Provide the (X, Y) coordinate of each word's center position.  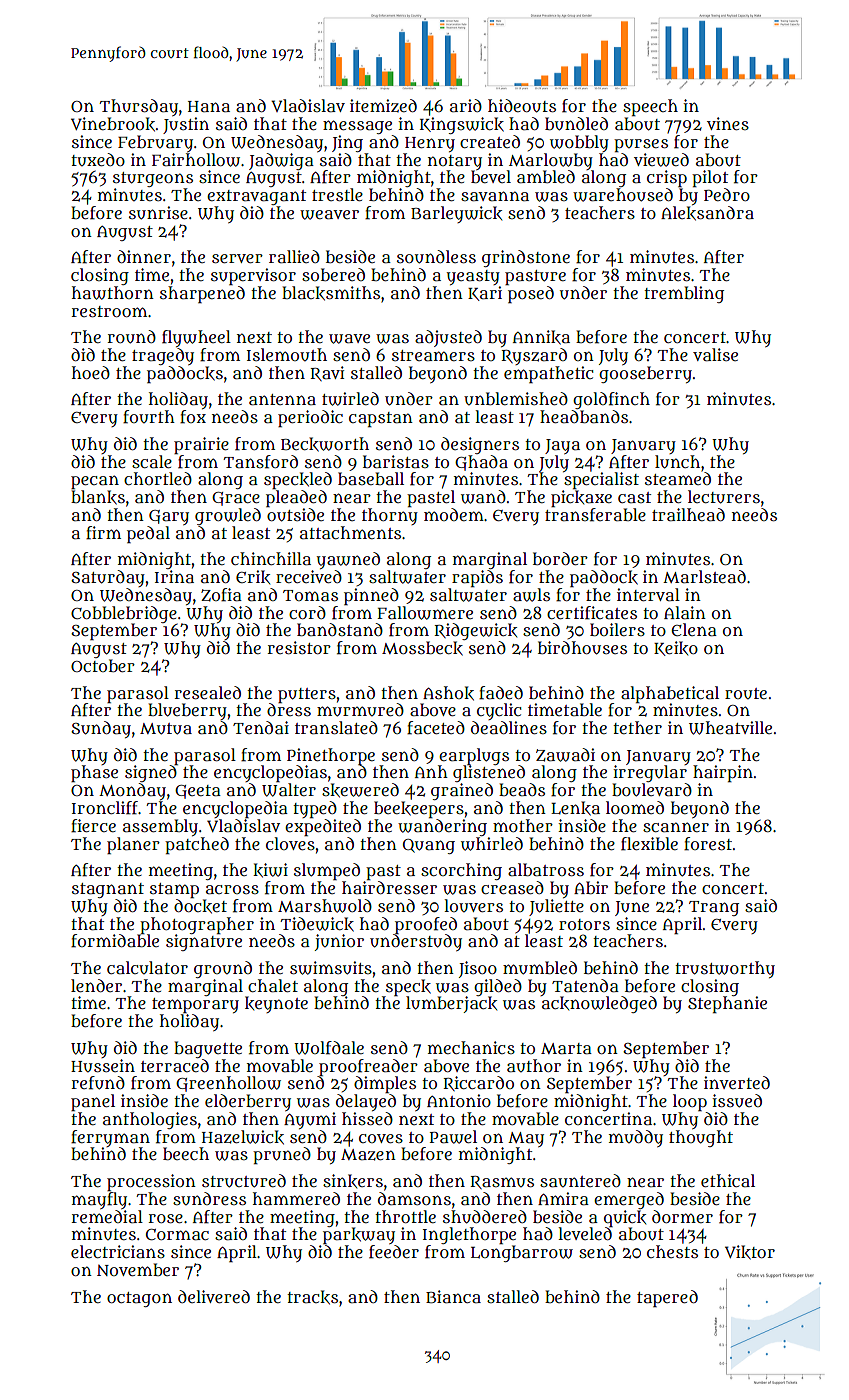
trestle (337, 194)
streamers (433, 356)
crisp (667, 178)
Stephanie (727, 1004)
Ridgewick (475, 631)
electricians (118, 1251)
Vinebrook (113, 124)
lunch (677, 462)
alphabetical (670, 694)
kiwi (270, 870)
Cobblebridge (124, 614)
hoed (91, 372)
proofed (426, 925)
